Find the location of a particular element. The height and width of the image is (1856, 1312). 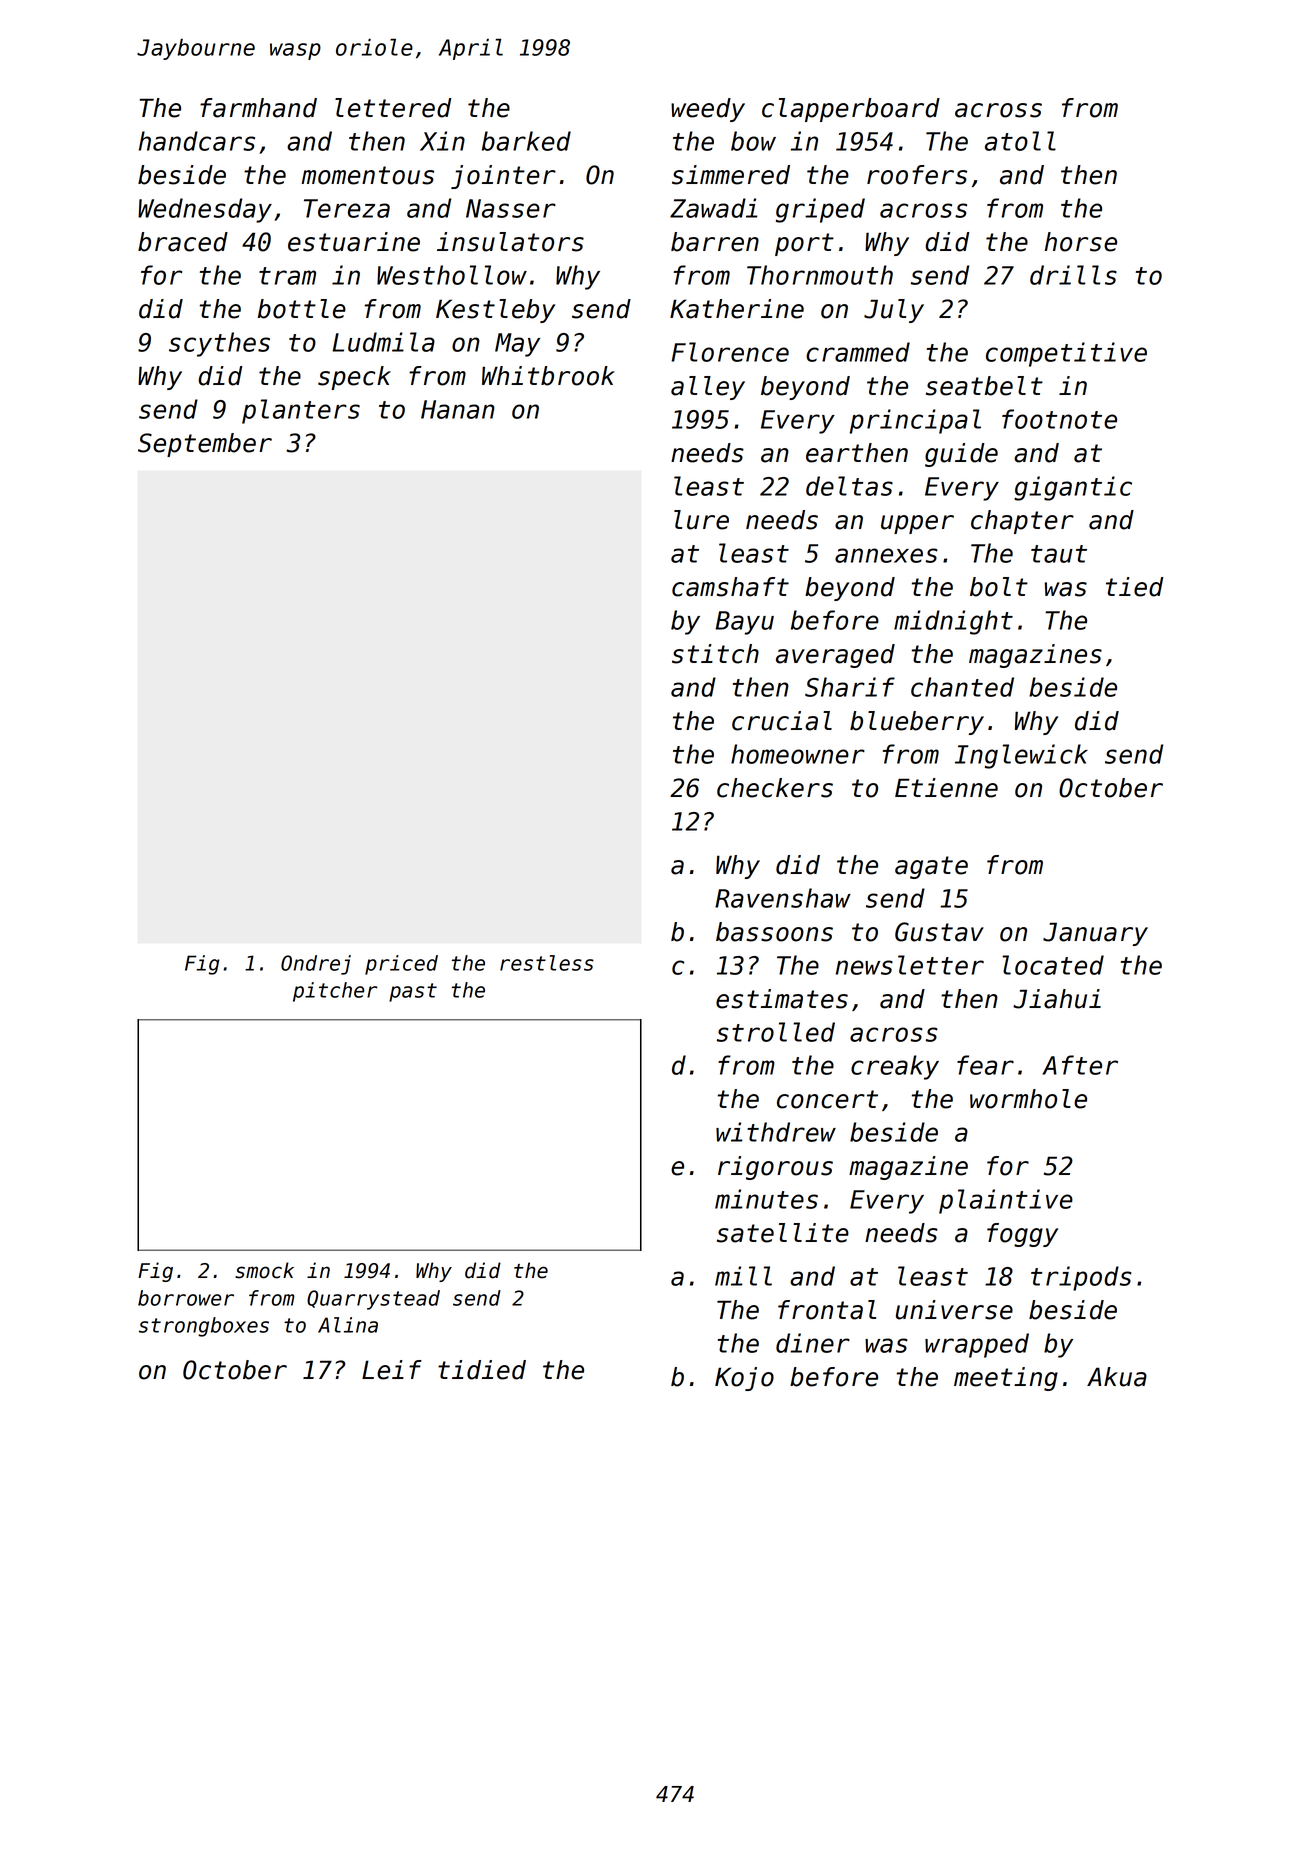

checkers is located at coordinates (775, 788).
